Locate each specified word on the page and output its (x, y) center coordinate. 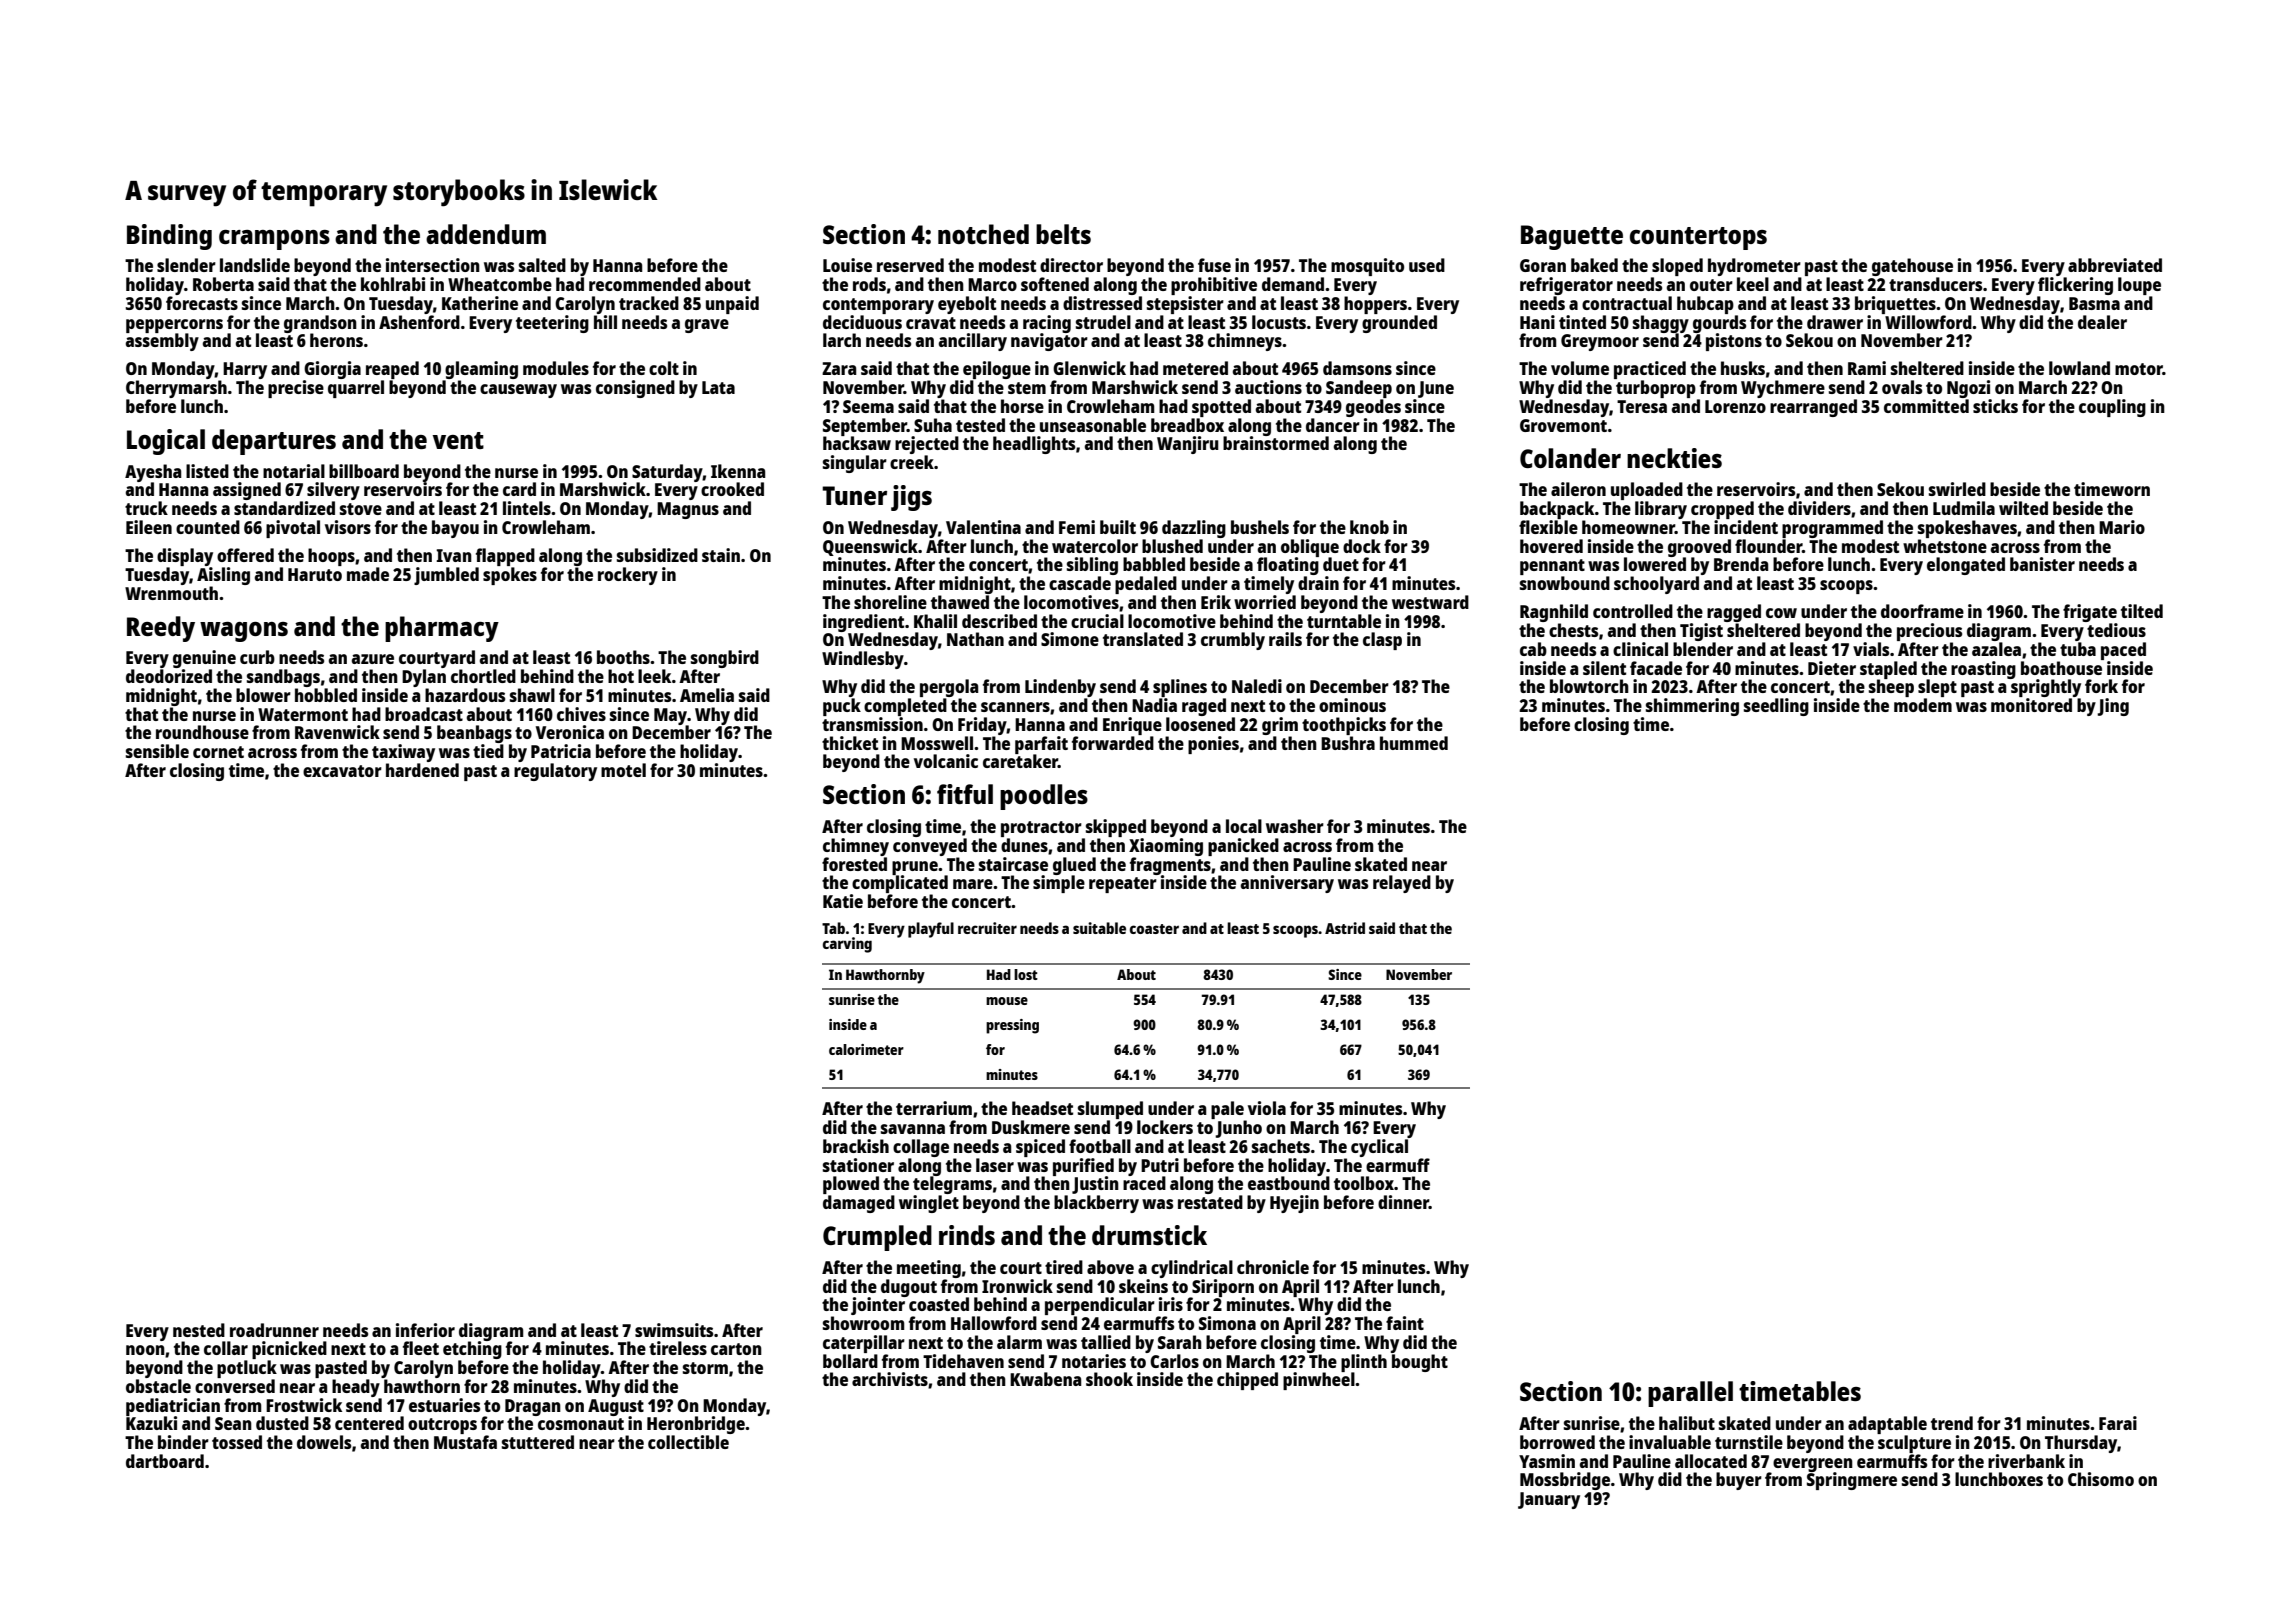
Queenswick (870, 547)
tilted (2142, 611)
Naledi (1257, 686)
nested (199, 1330)
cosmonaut (581, 1424)
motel (623, 770)
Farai (2118, 1423)
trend (1952, 1423)
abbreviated (2115, 265)
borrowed (1557, 1442)
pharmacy (442, 629)
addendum (486, 234)
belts (1063, 234)
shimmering (1692, 707)
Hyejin (1294, 1204)
